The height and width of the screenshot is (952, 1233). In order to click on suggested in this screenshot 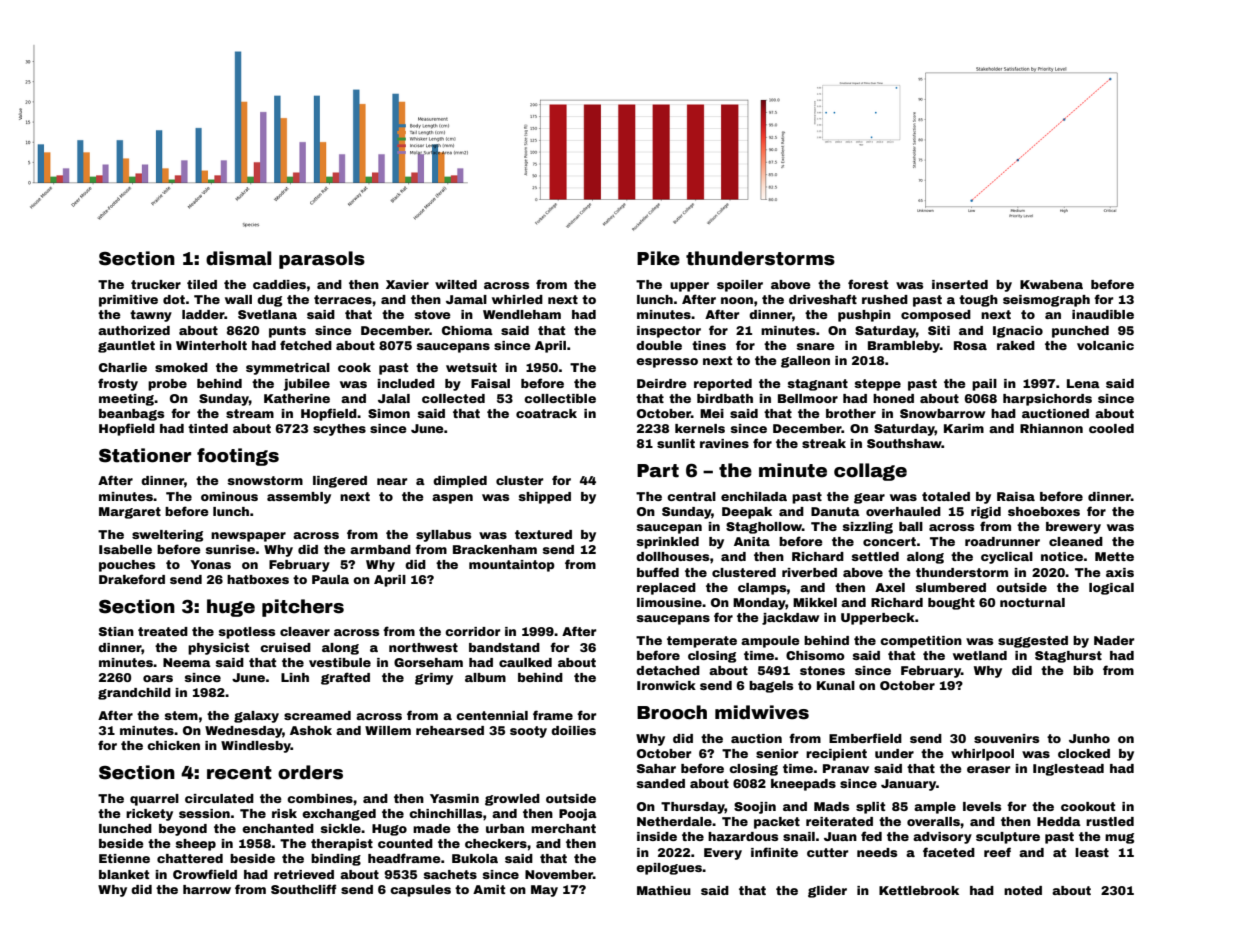, I will do `click(1033, 642)`.
